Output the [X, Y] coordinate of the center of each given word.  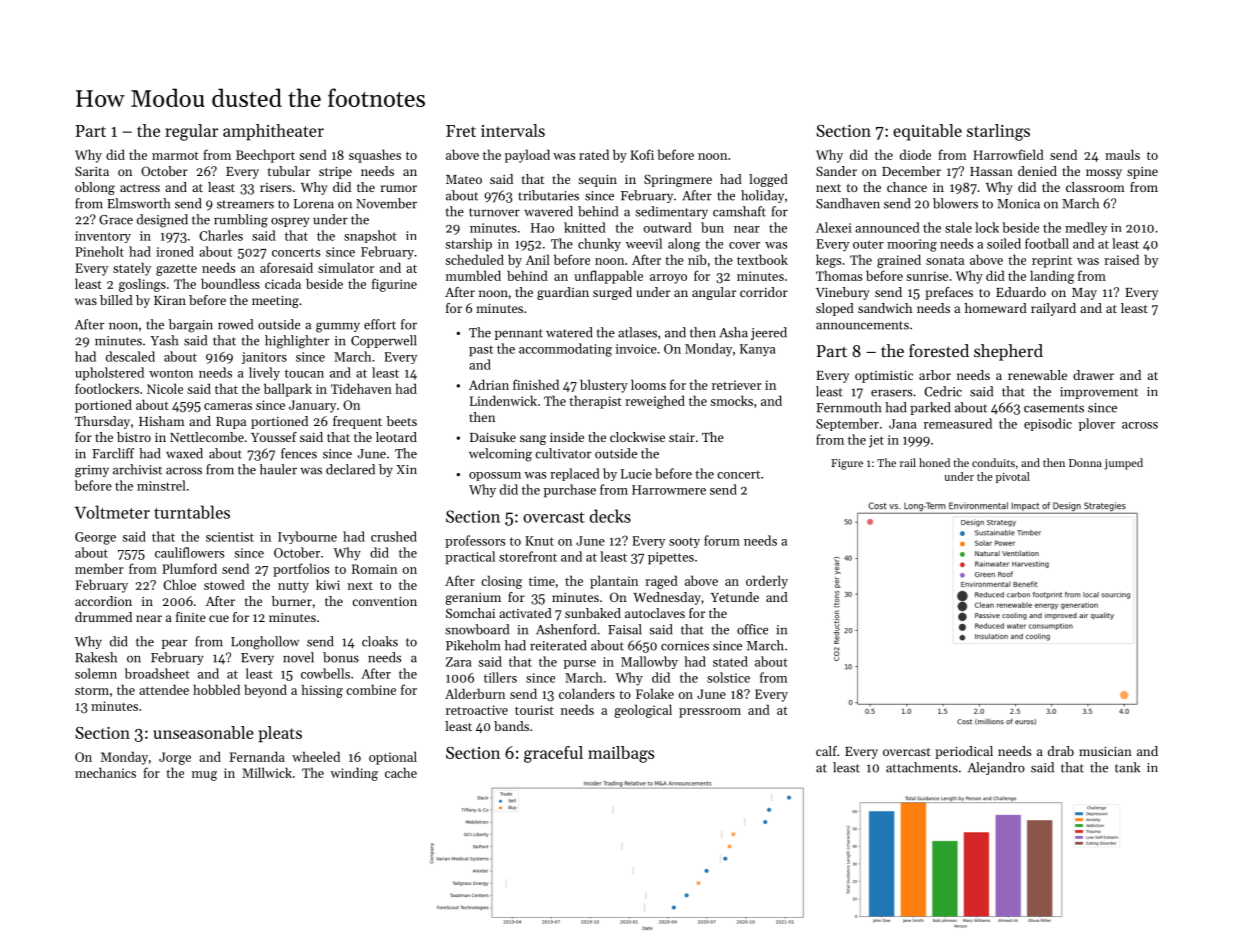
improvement [1099, 393]
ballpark [288, 390]
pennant [519, 334]
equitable [927, 132]
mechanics [105, 772]
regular [191, 132]
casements [1054, 408]
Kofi [642, 154]
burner [292, 601]
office [752, 629]
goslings [142, 285]
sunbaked [593, 613]
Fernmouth [848, 407]
